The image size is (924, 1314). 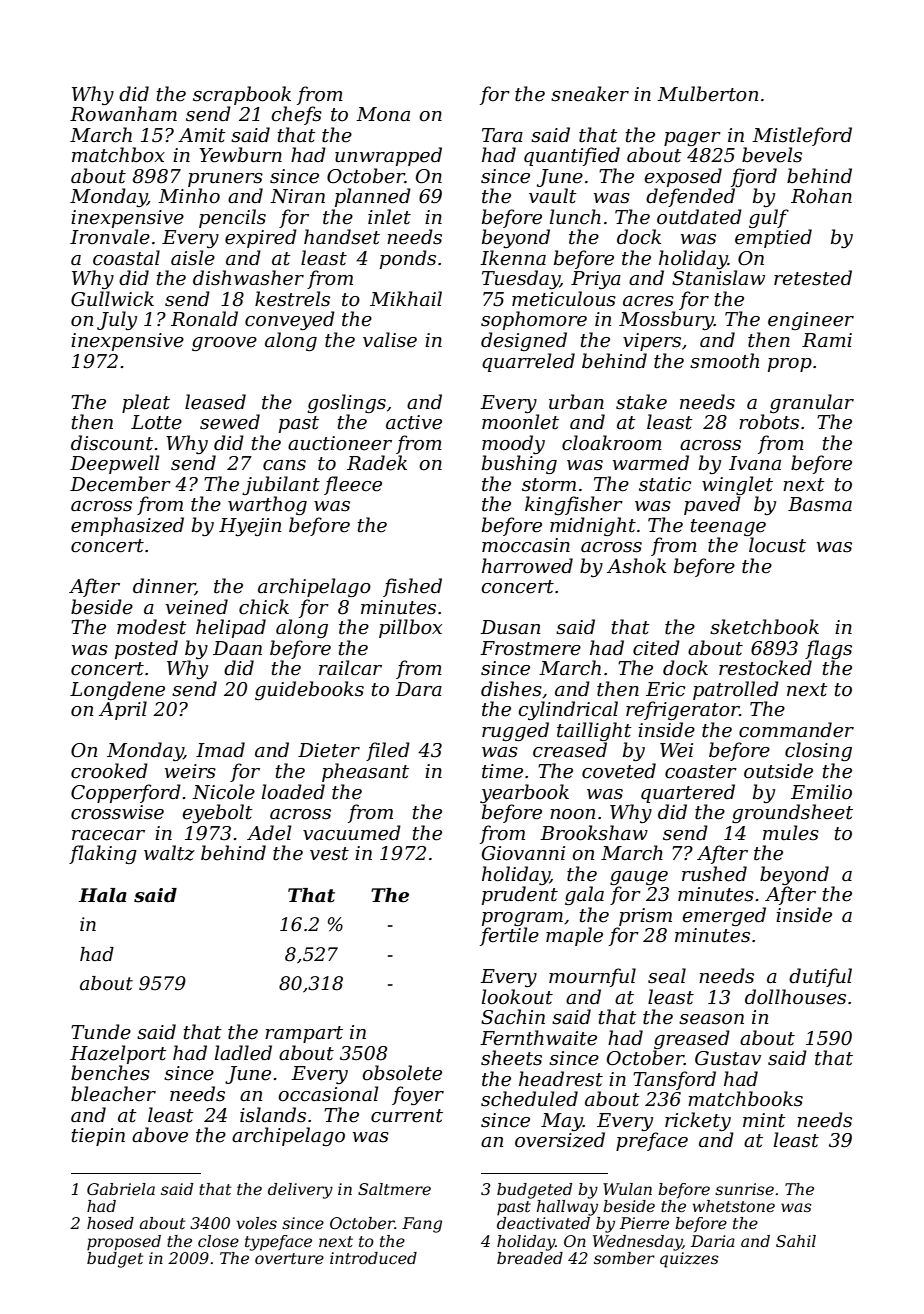 I want to click on scrapbook, so click(x=242, y=95).
